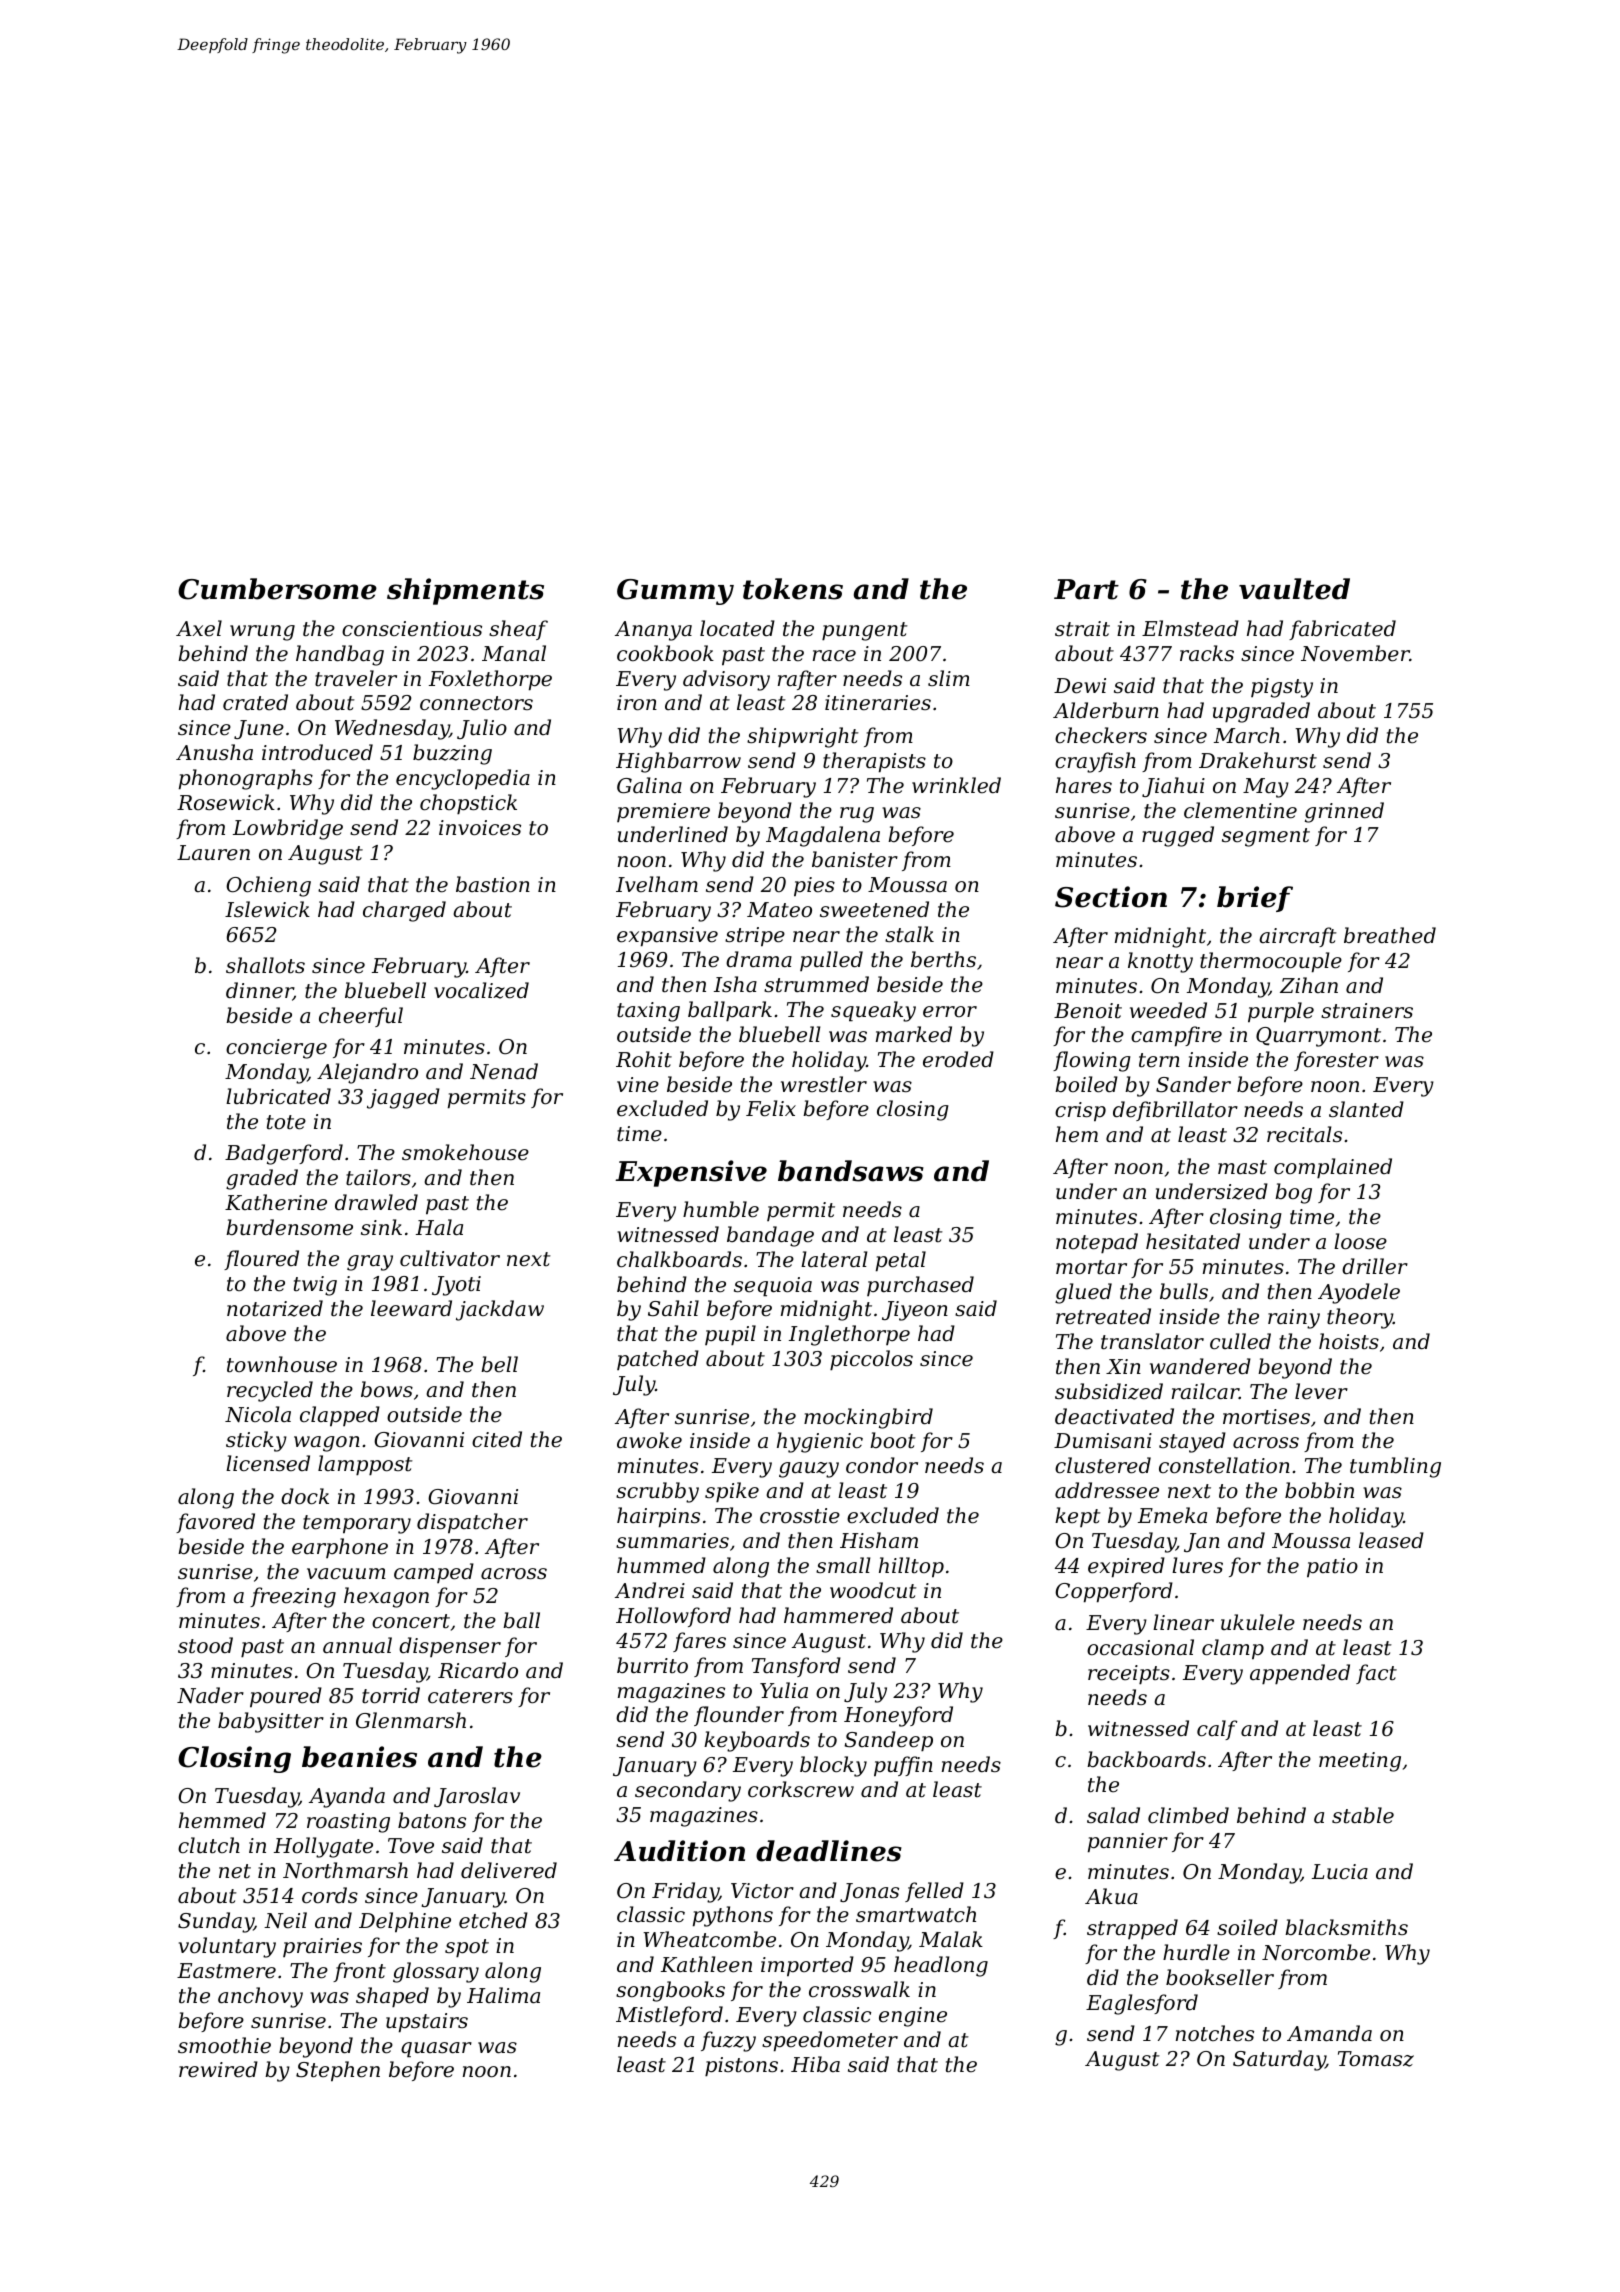  I want to click on Islewick, so click(267, 909).
